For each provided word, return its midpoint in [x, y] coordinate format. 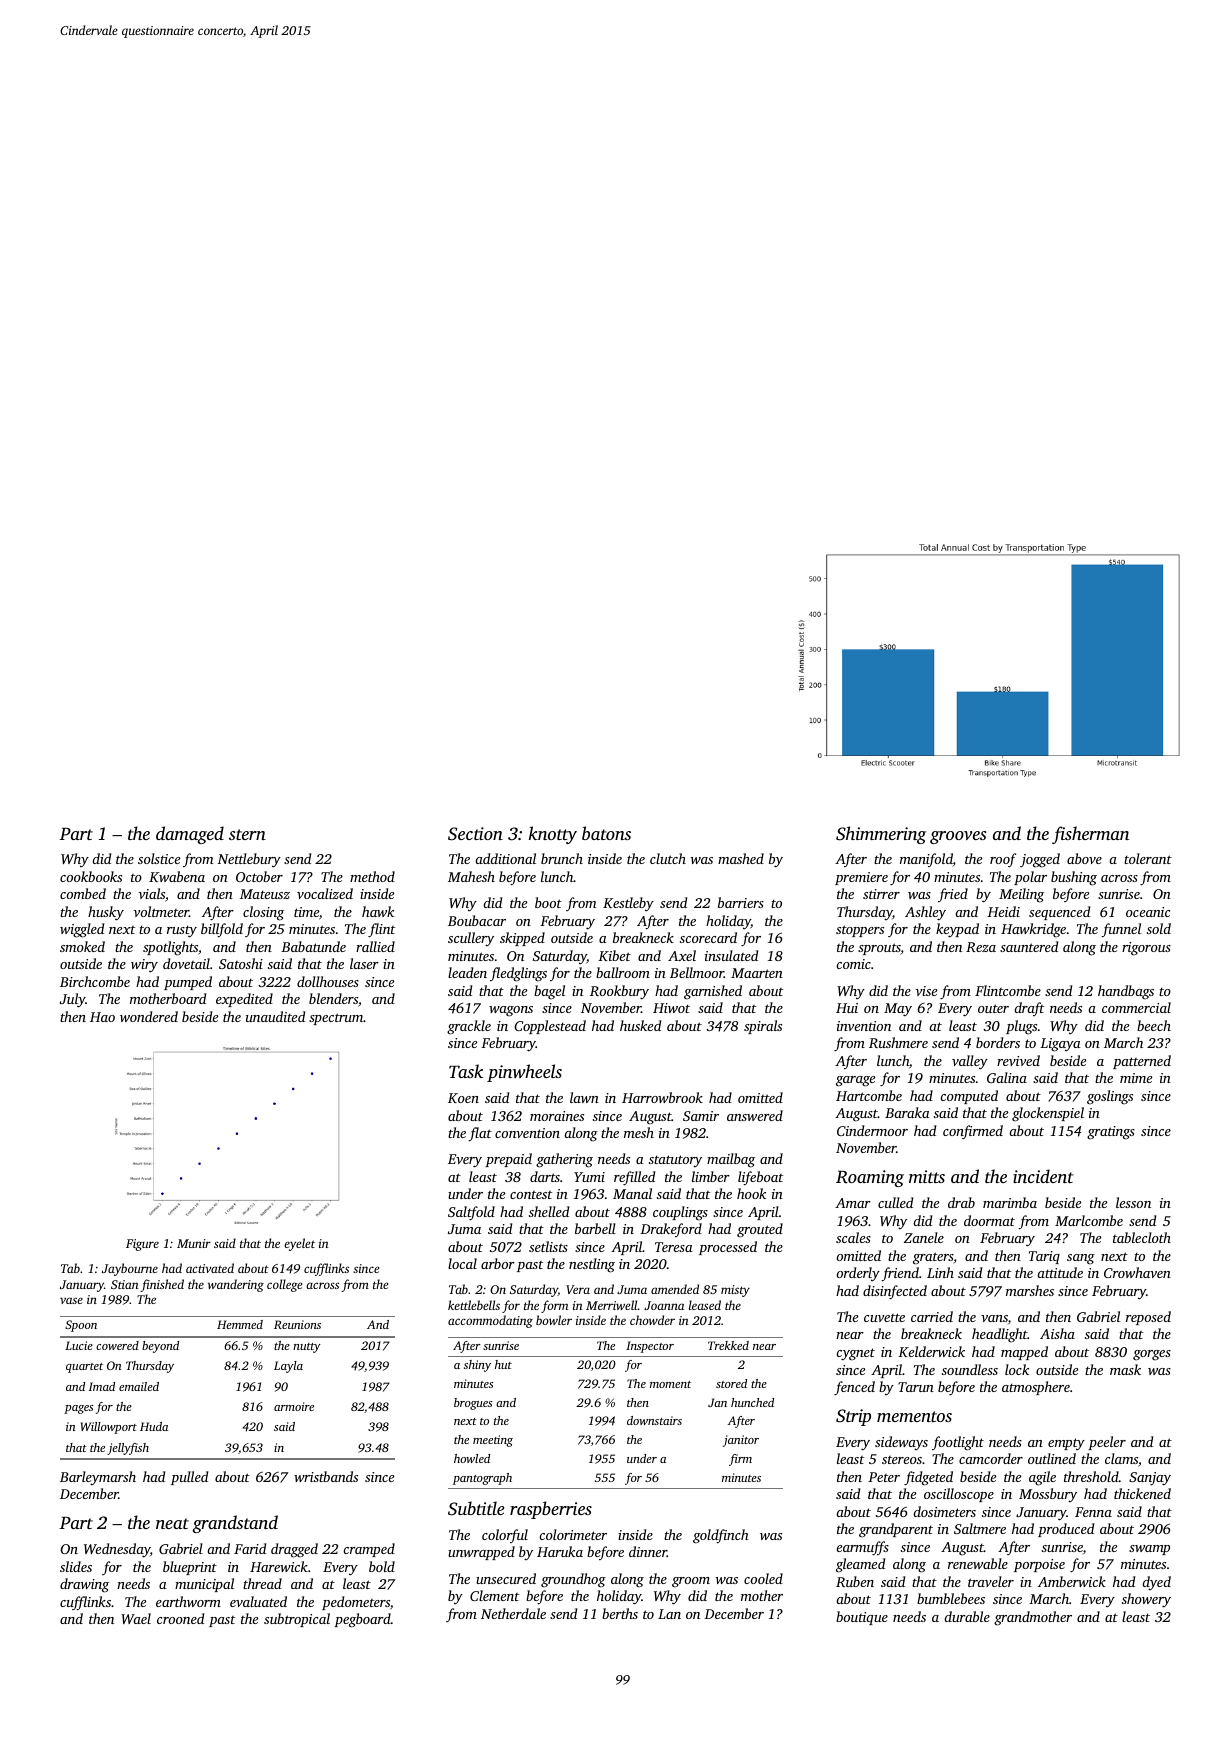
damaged [190, 835]
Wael [136, 1618]
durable [967, 1616]
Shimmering [881, 835]
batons [606, 833]
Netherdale [513, 1613]
